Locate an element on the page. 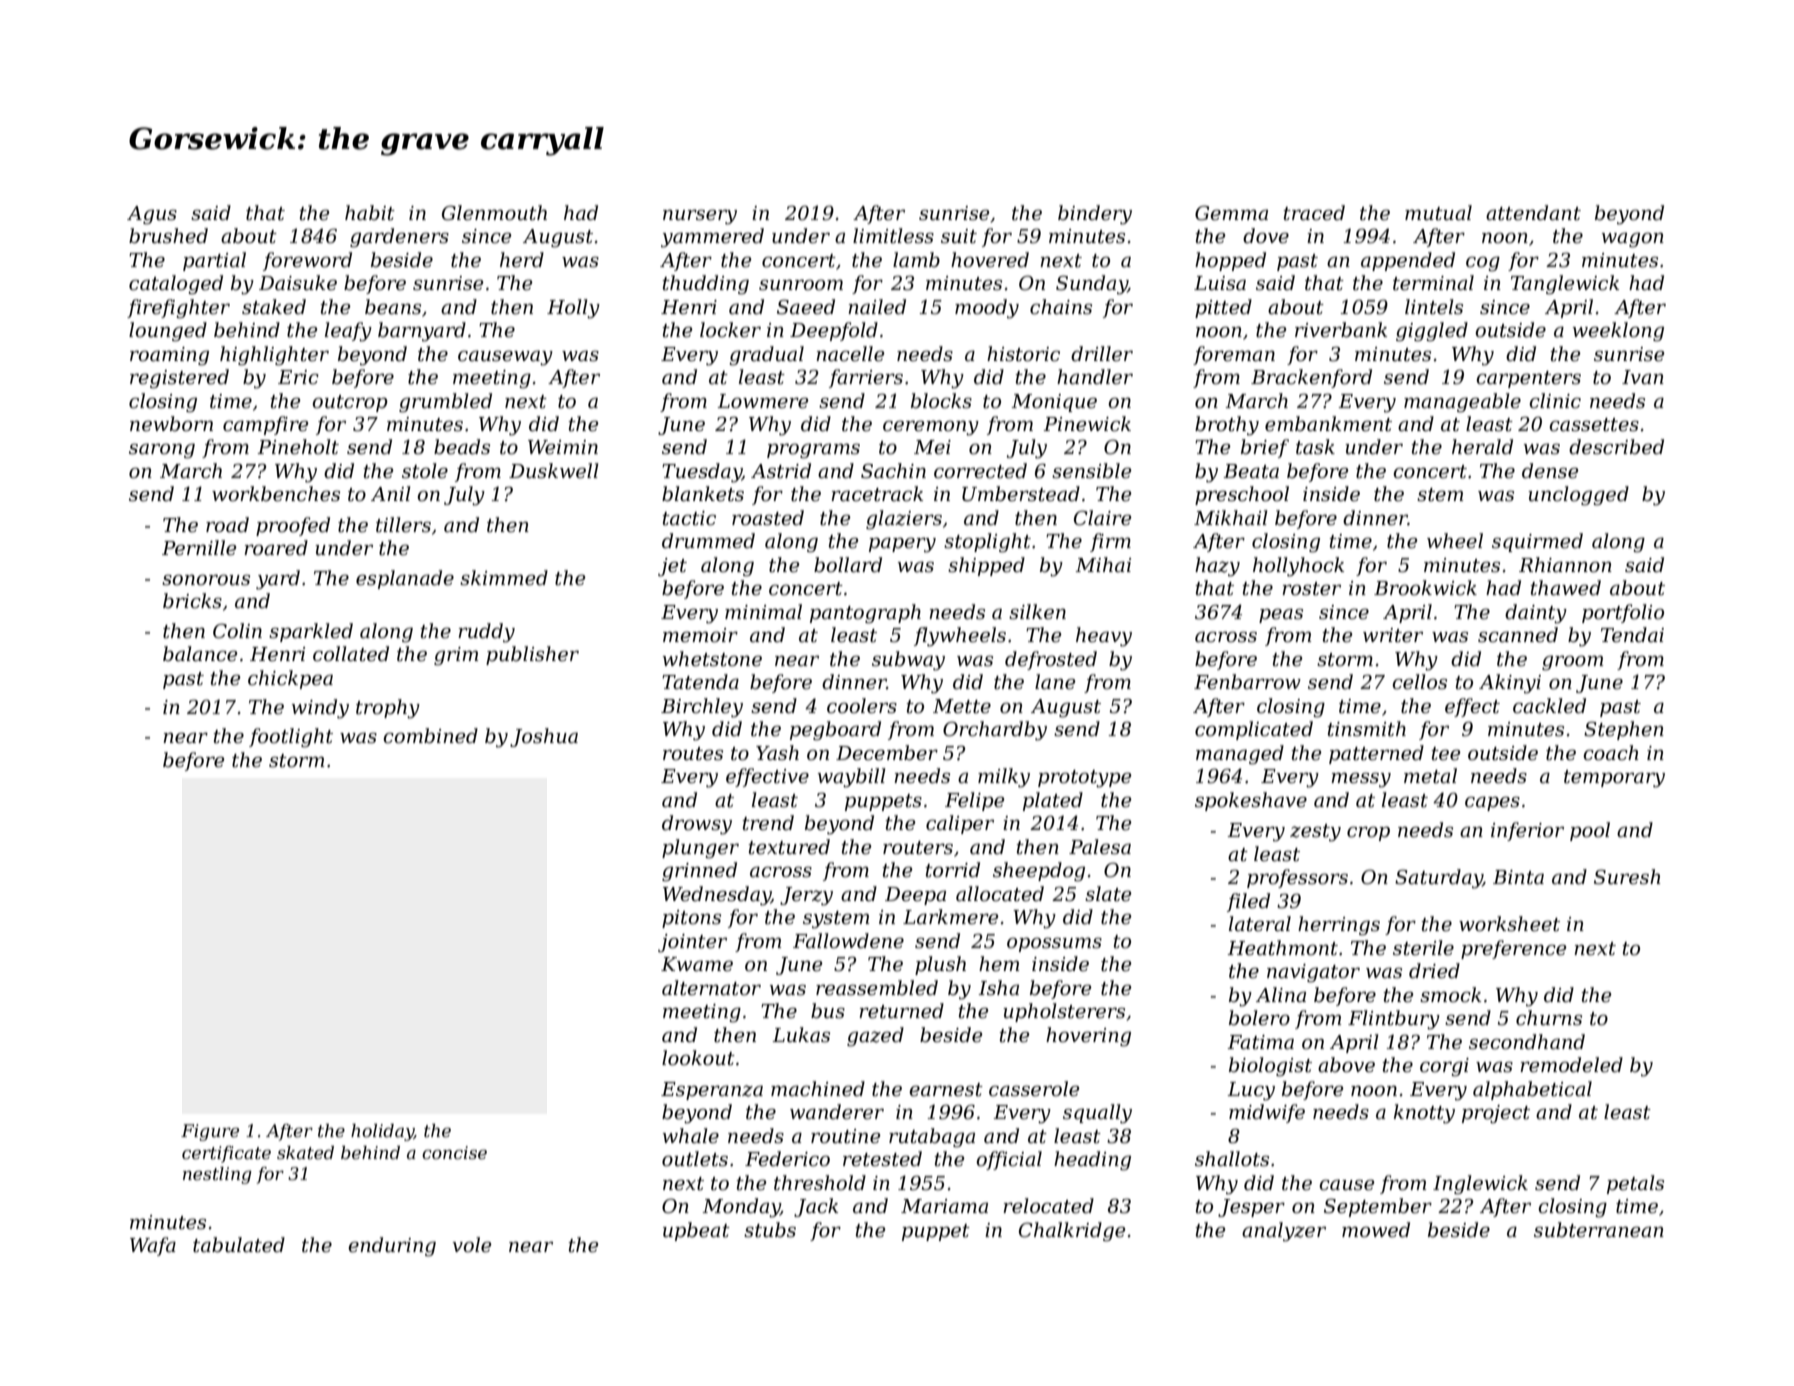 This image has width=1794, height=1386. alternator is located at coordinates (711, 988).
